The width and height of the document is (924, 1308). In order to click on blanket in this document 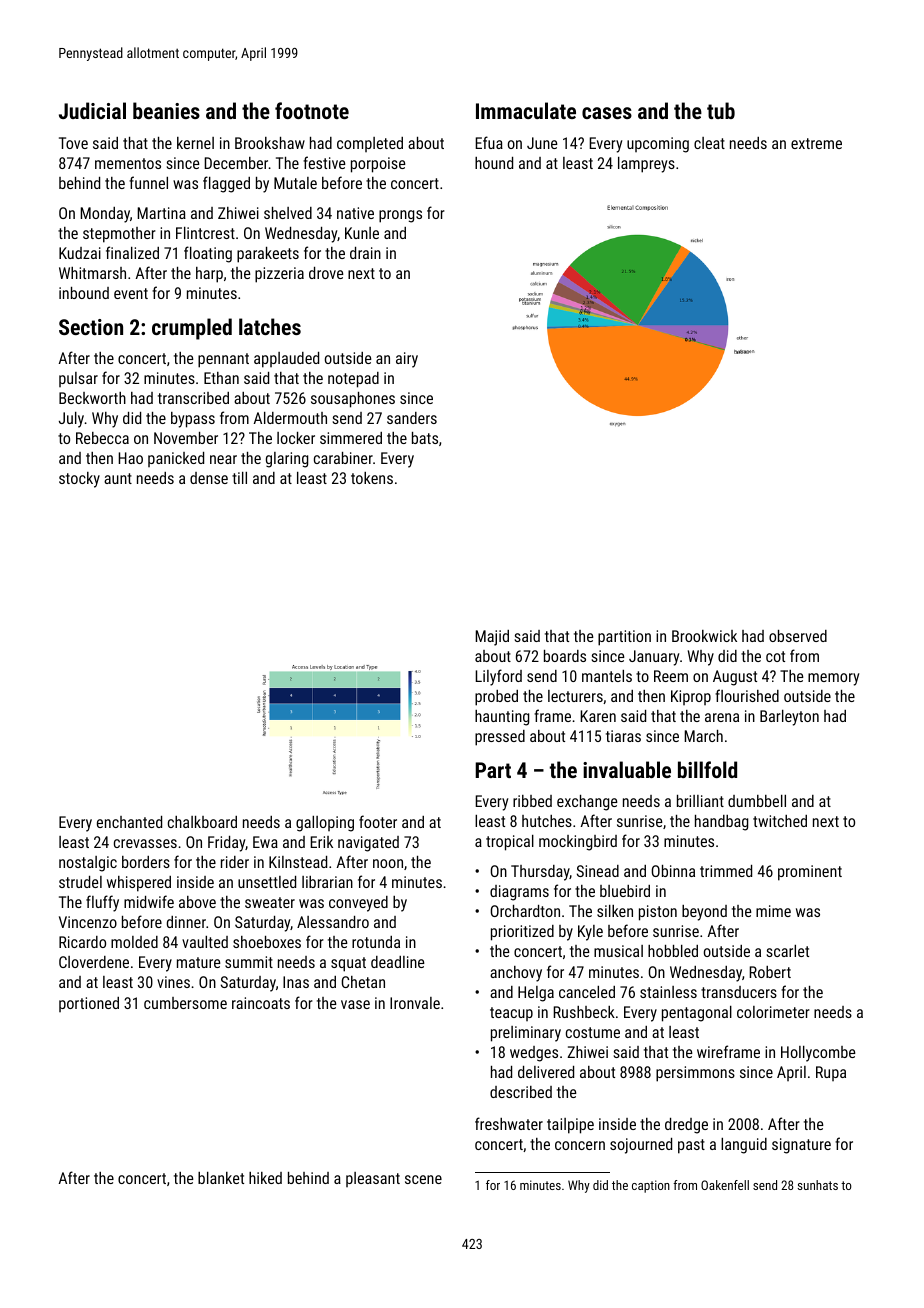, I will do `click(221, 1178)`.
